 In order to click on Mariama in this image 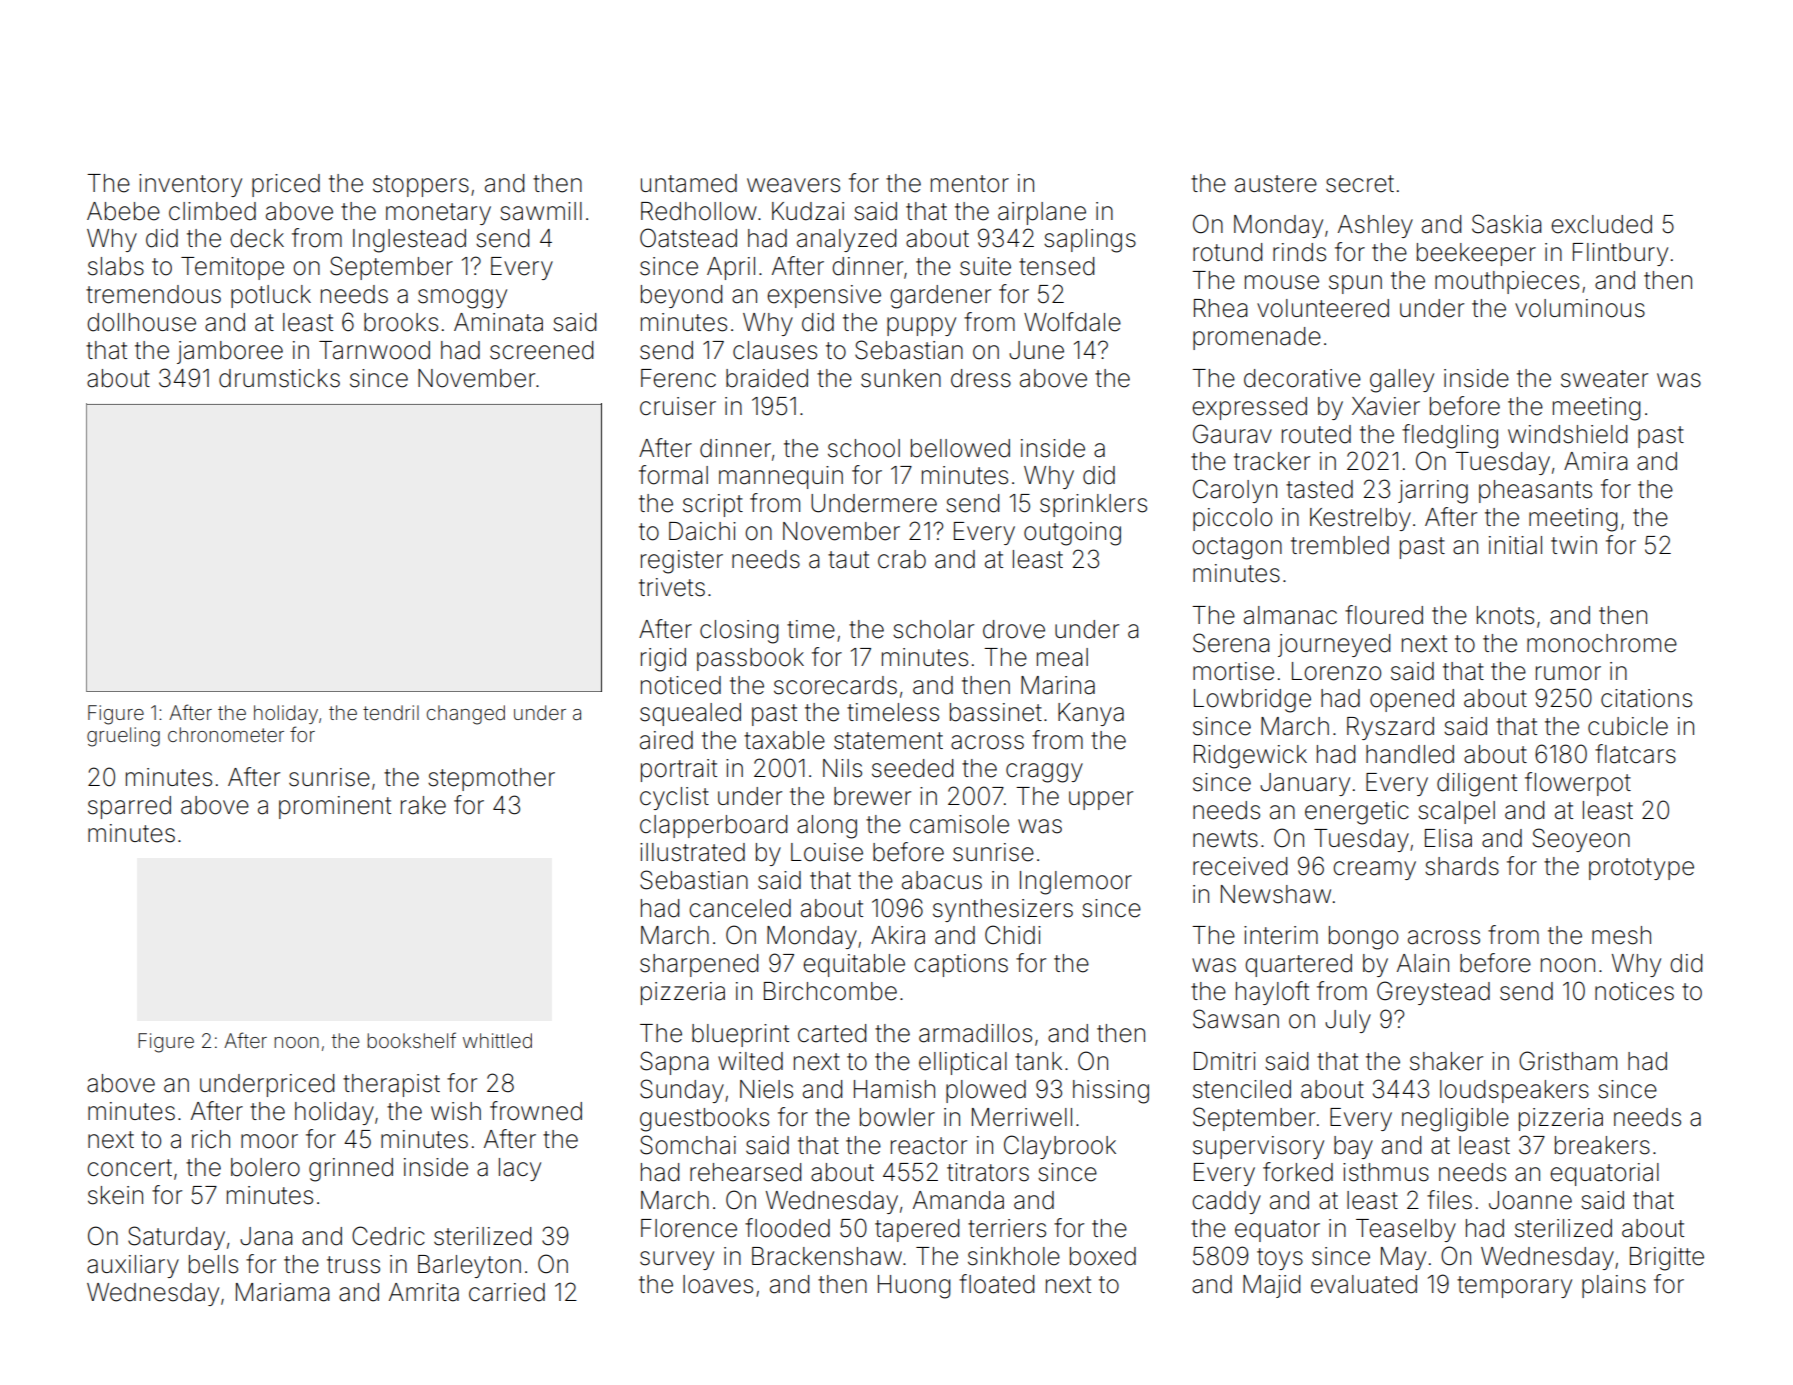, I will do `click(282, 1292)`.
